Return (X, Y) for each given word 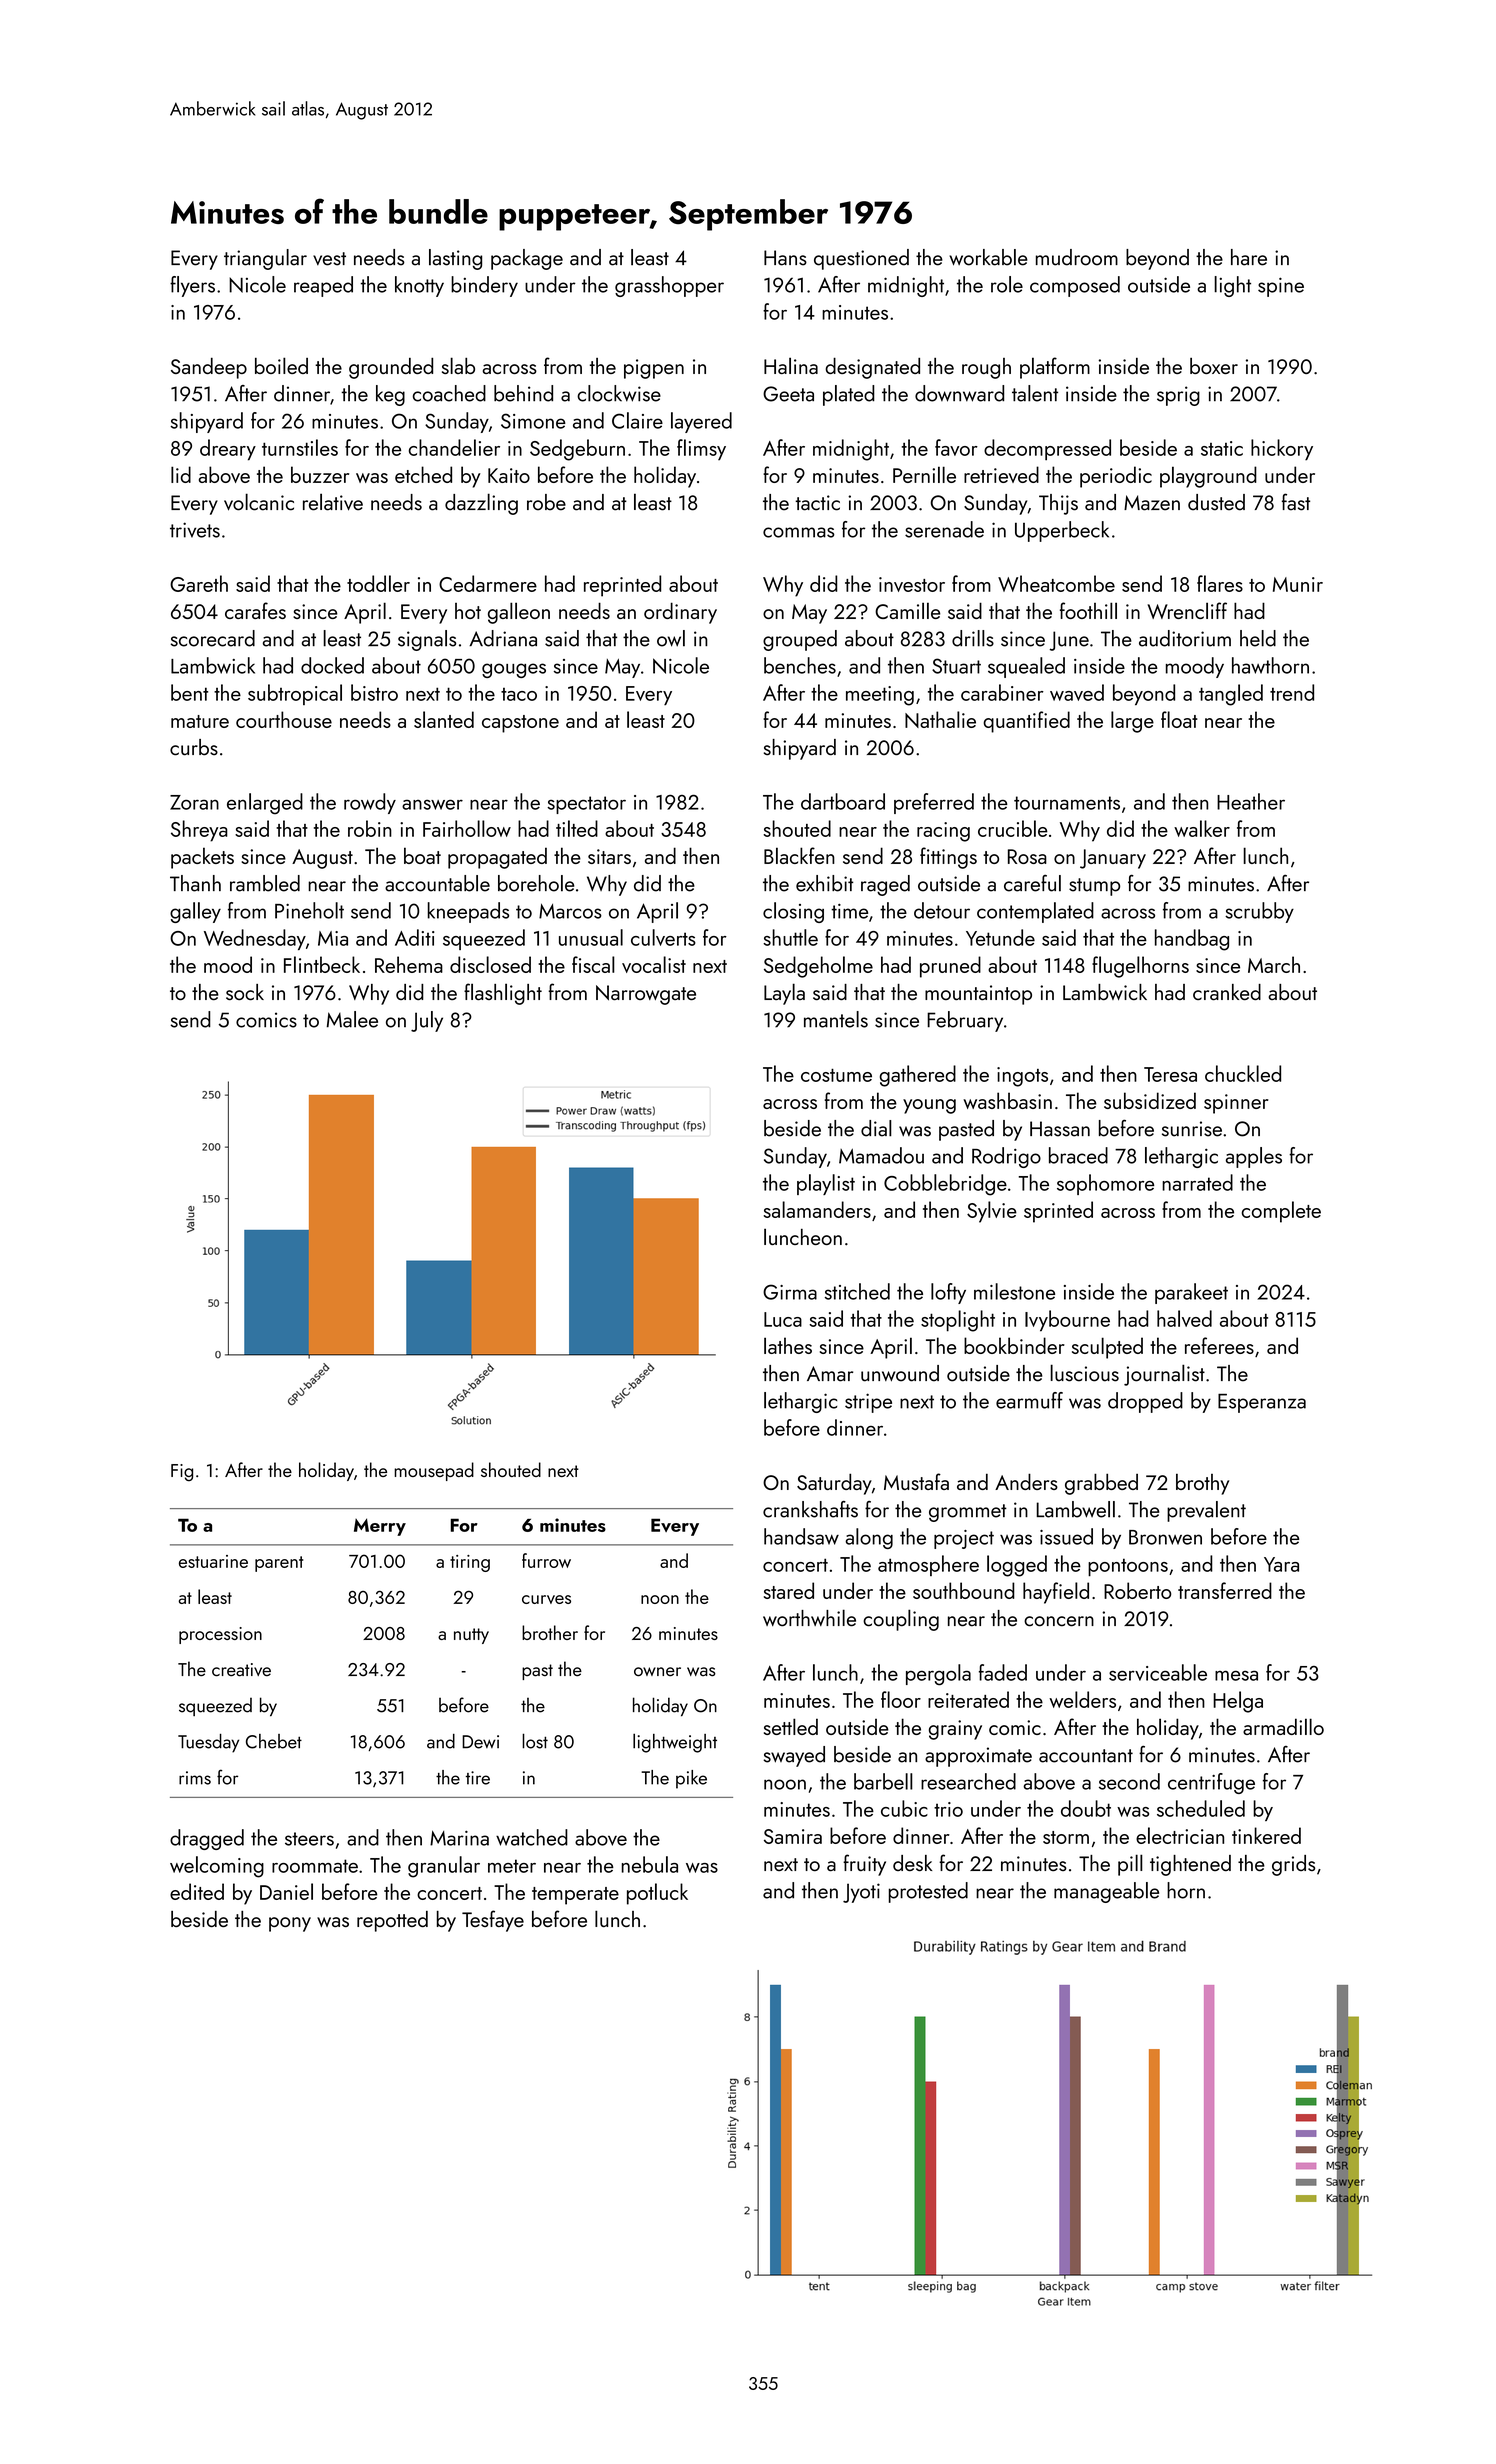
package (527, 259)
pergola (938, 1675)
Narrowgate (646, 995)
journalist (1164, 1375)
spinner (1236, 1104)
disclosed (490, 964)
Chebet (274, 1741)
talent (1035, 393)
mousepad (434, 1471)
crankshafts (810, 1509)
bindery (484, 286)
